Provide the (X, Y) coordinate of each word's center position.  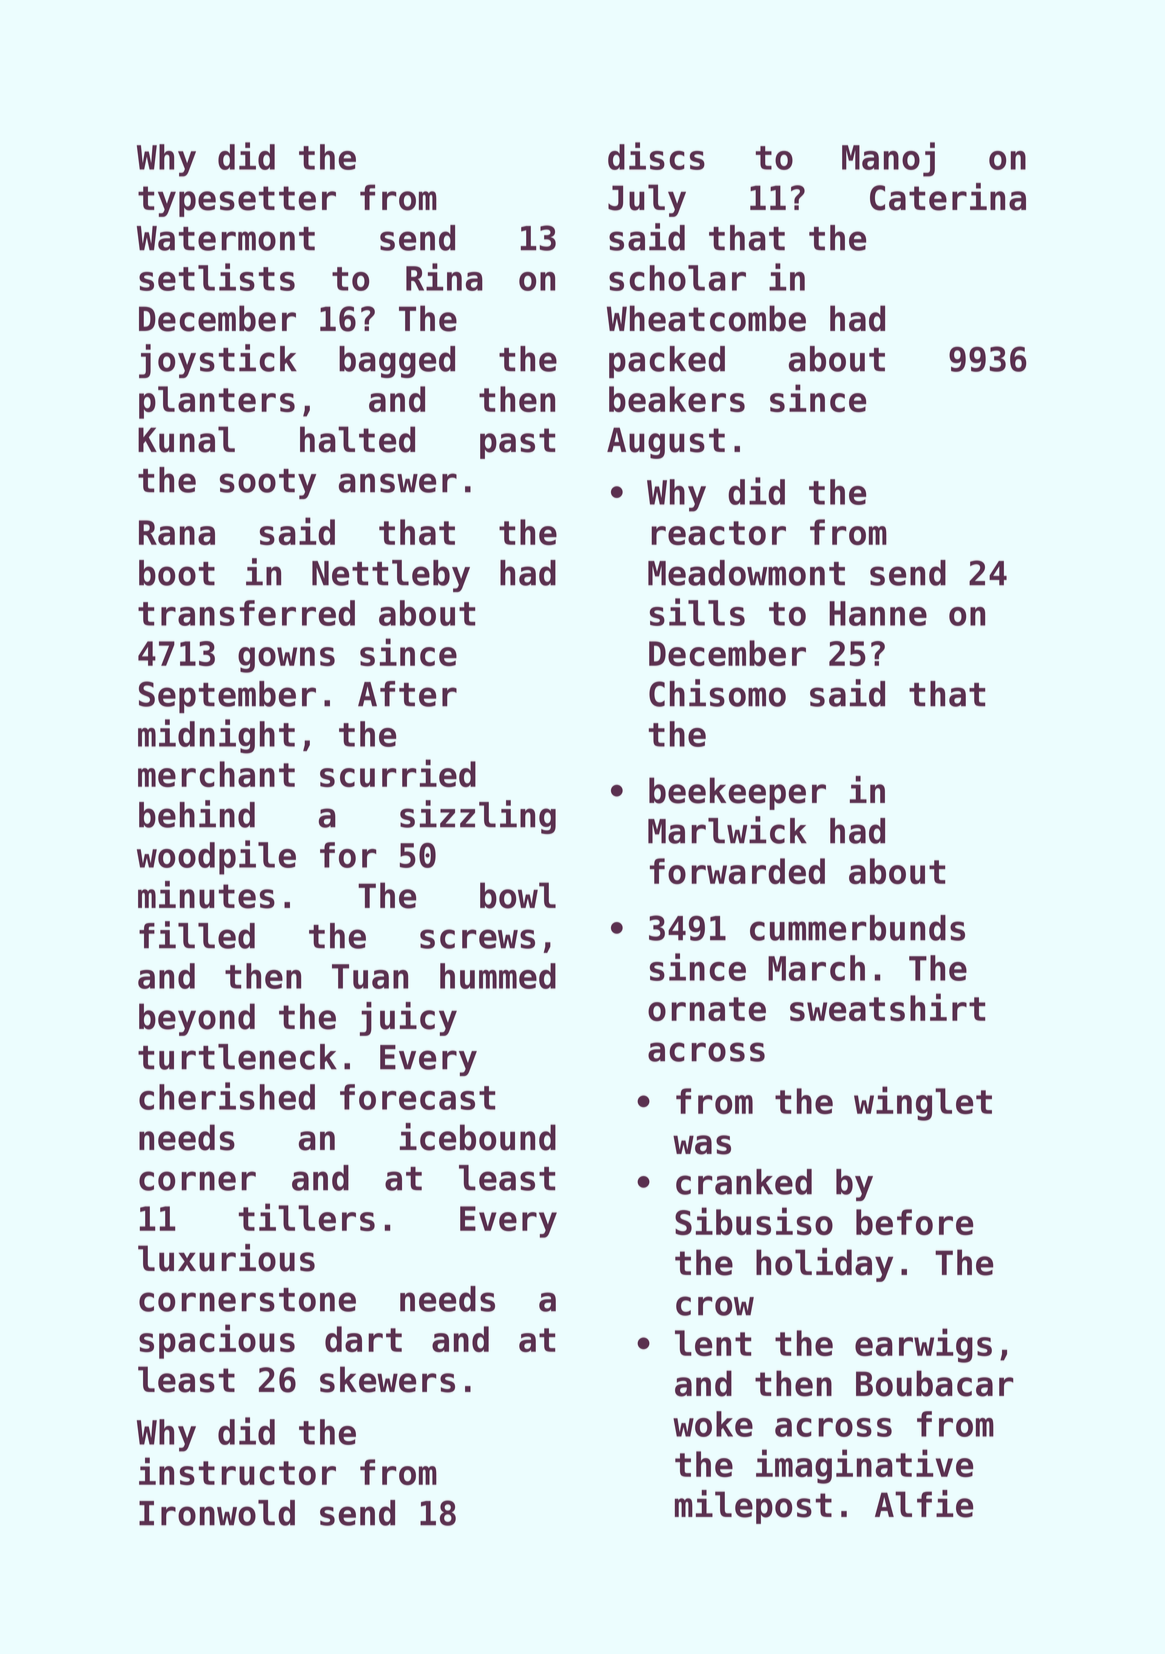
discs (656, 156)
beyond (197, 1019)
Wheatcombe (706, 318)
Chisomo (717, 693)
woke (713, 1424)
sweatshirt (887, 1007)
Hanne (878, 613)
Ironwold (217, 1513)
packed (667, 362)
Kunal (186, 439)
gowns (286, 660)
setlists (217, 277)
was (702, 1145)
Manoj (888, 159)
